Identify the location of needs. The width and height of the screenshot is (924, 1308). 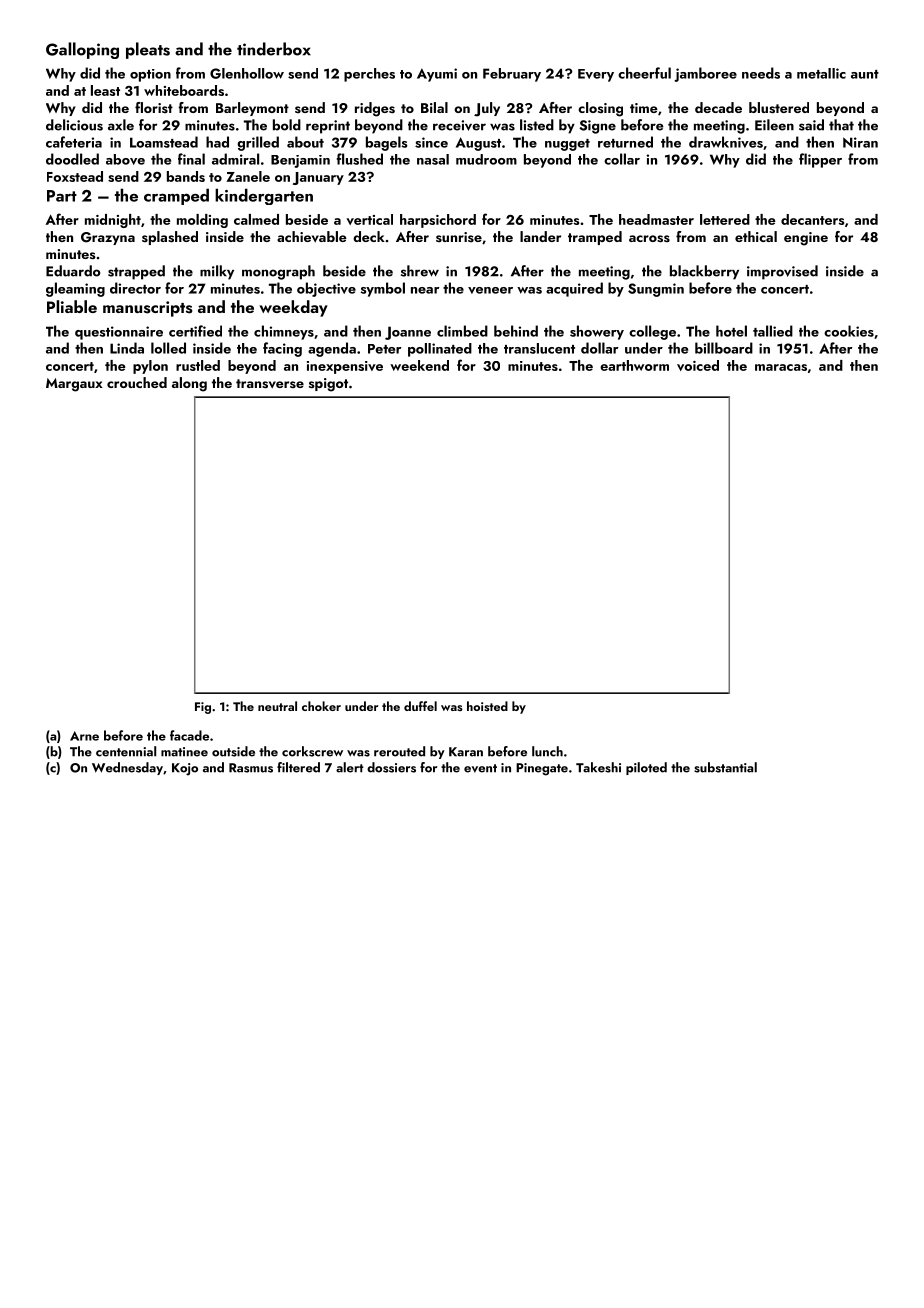
(761, 73).
